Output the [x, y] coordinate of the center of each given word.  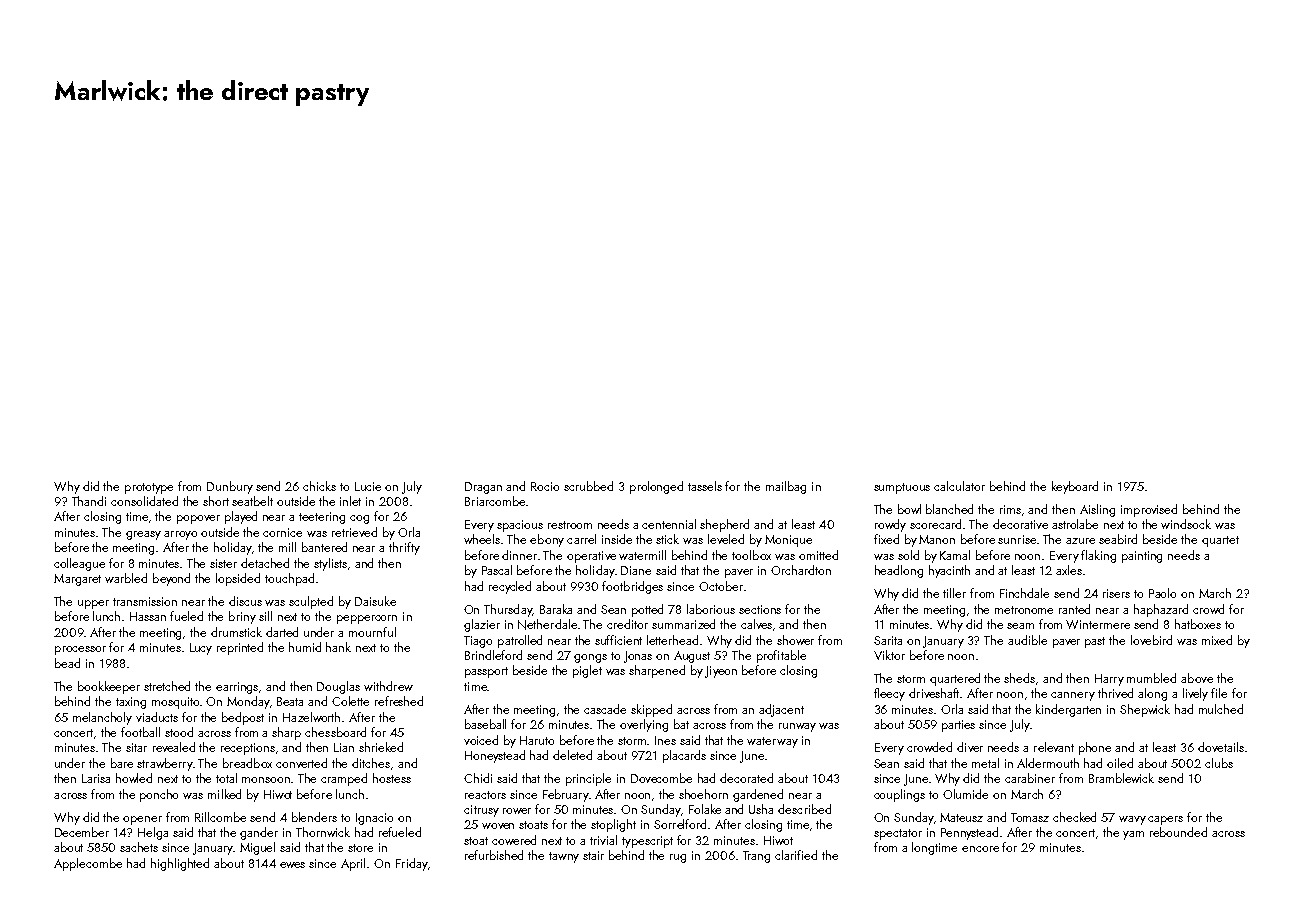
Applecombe [88, 864]
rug [678, 858]
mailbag [786, 487]
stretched [167, 686]
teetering [322, 518]
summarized [683, 624]
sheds [1019, 678]
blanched [949, 509]
